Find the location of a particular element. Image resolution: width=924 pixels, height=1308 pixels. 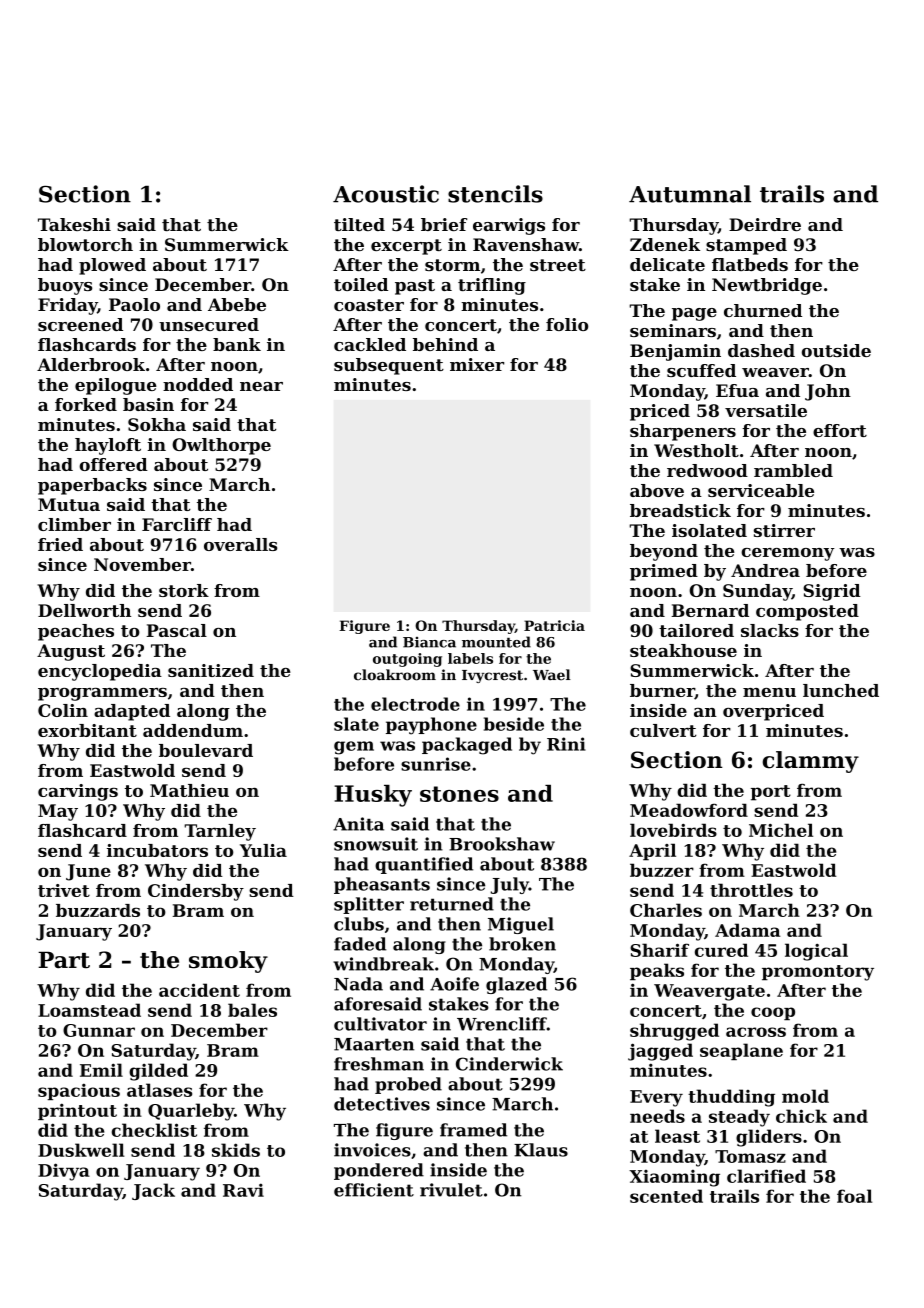

stirrer is located at coordinates (784, 530).
